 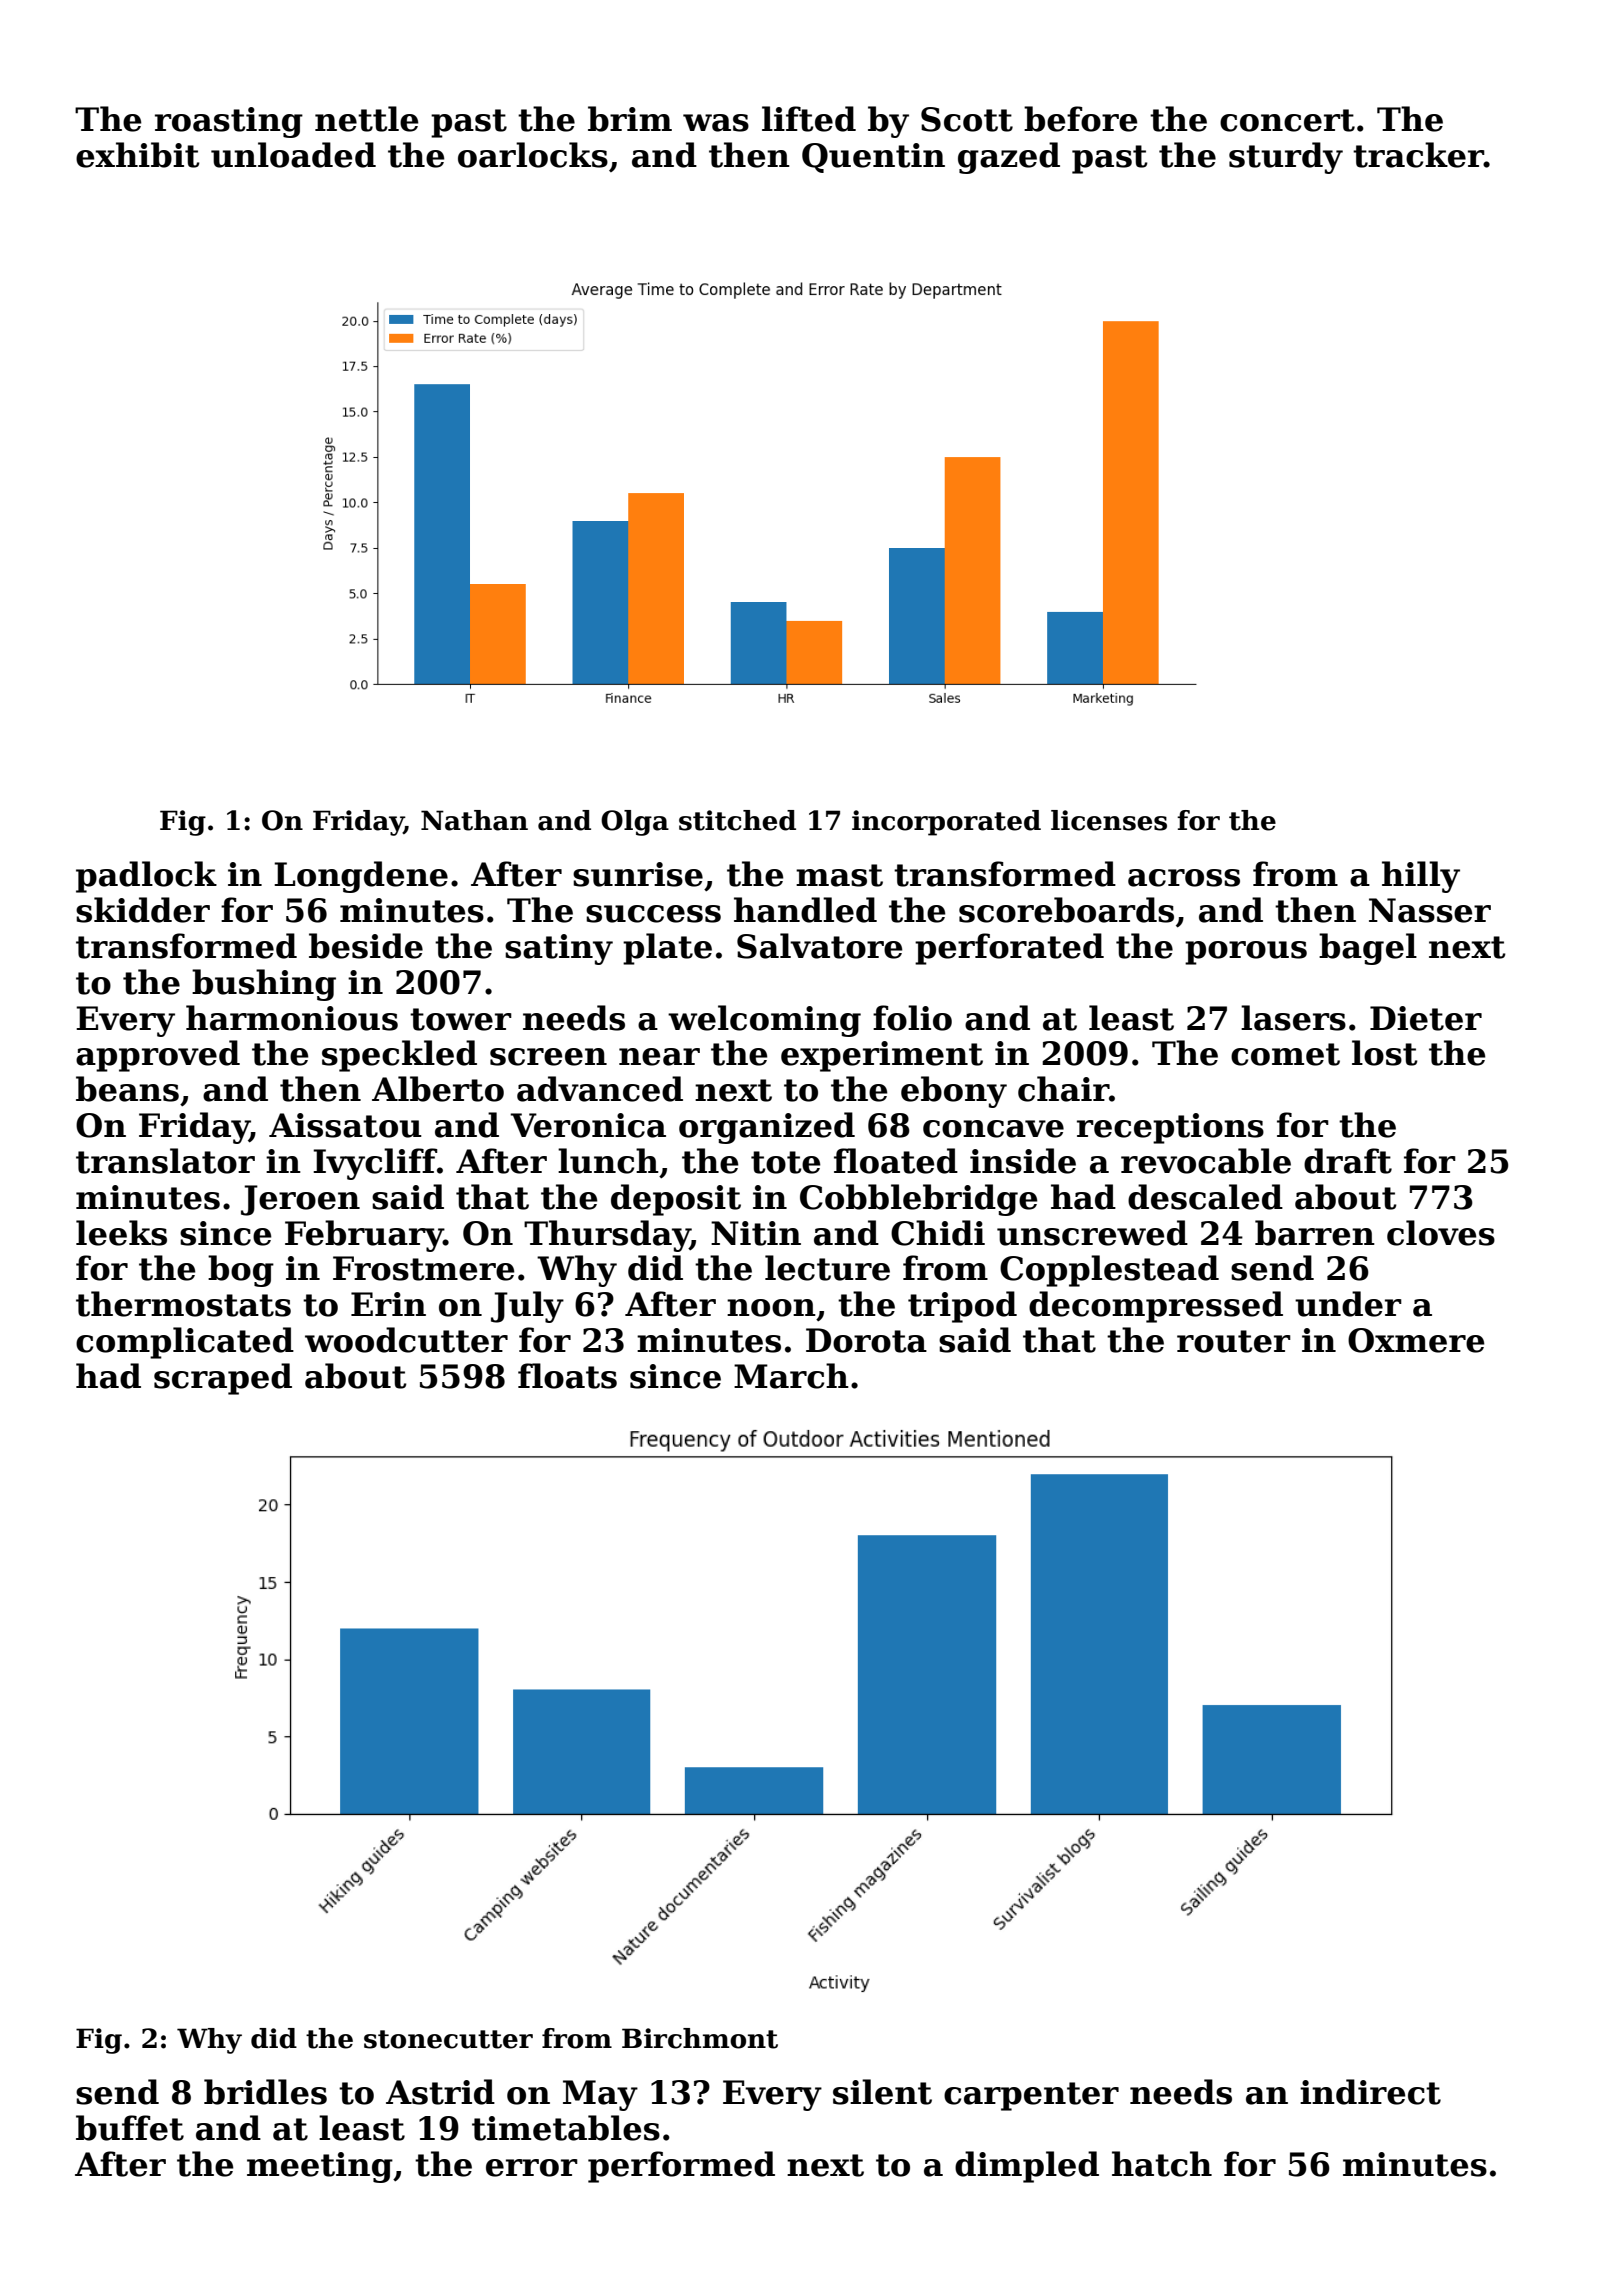 I want to click on scraped, so click(x=223, y=1379).
